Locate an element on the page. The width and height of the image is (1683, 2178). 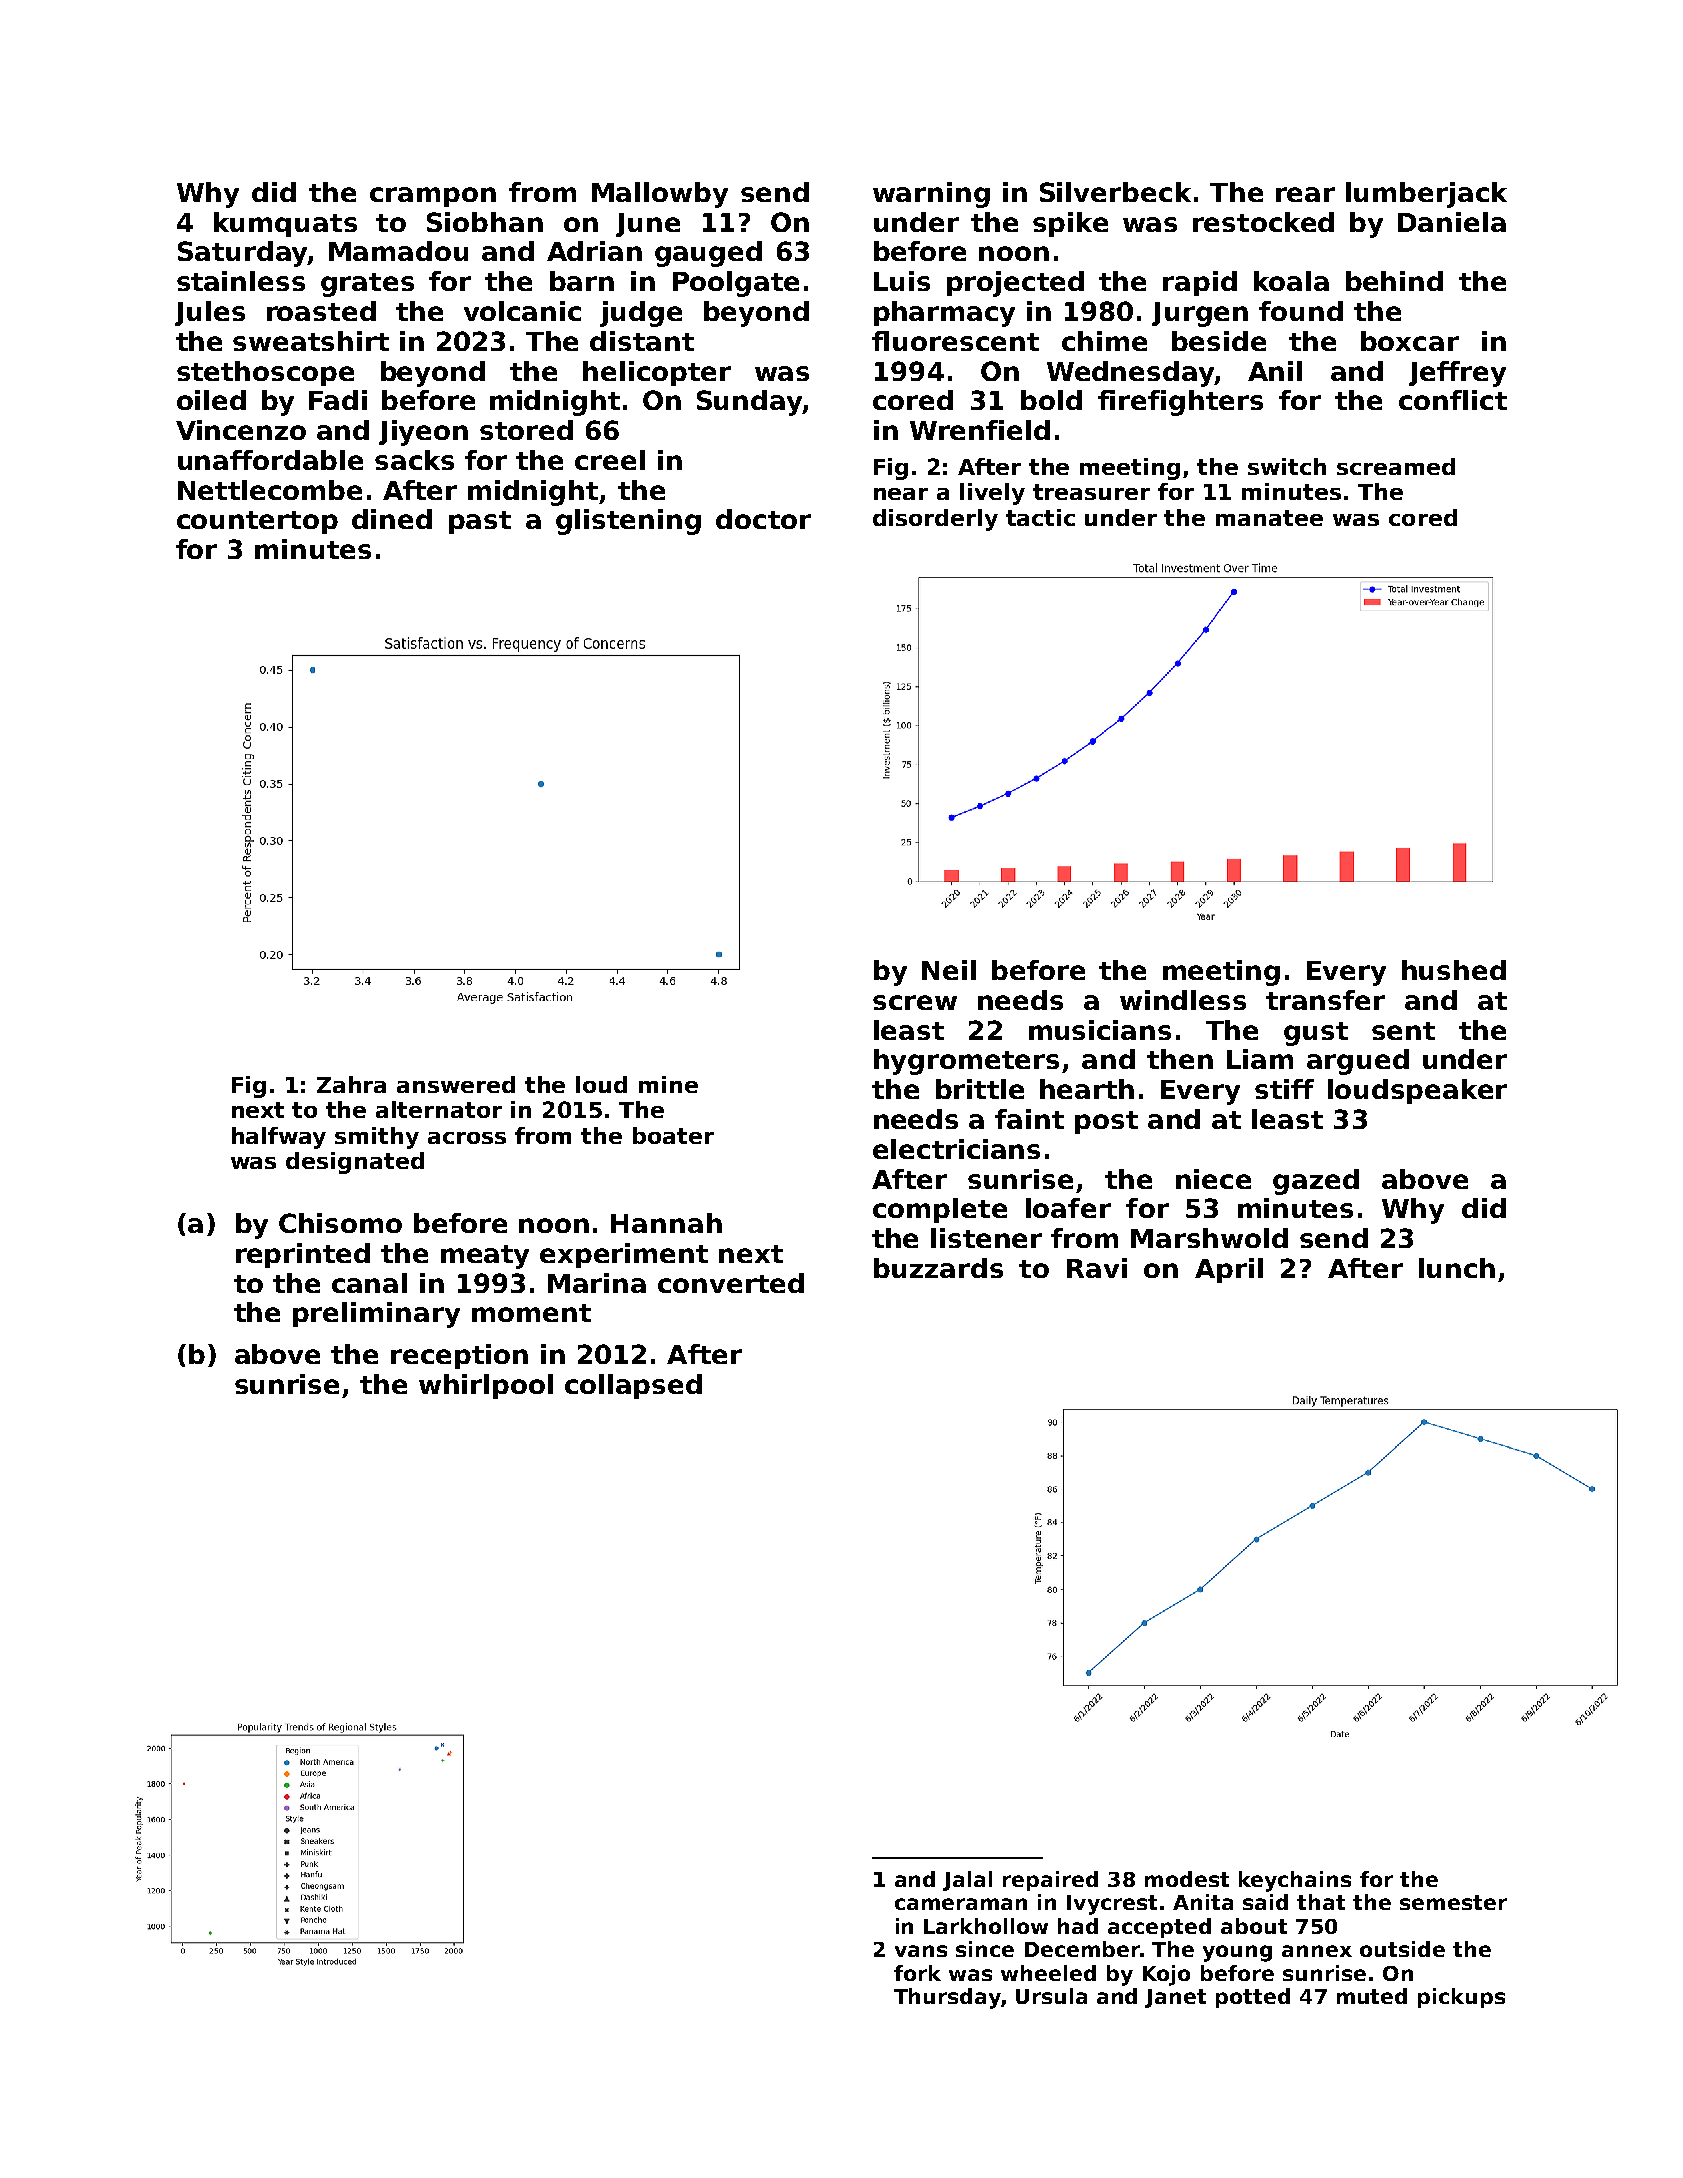
disorderly is located at coordinates (935, 520).
